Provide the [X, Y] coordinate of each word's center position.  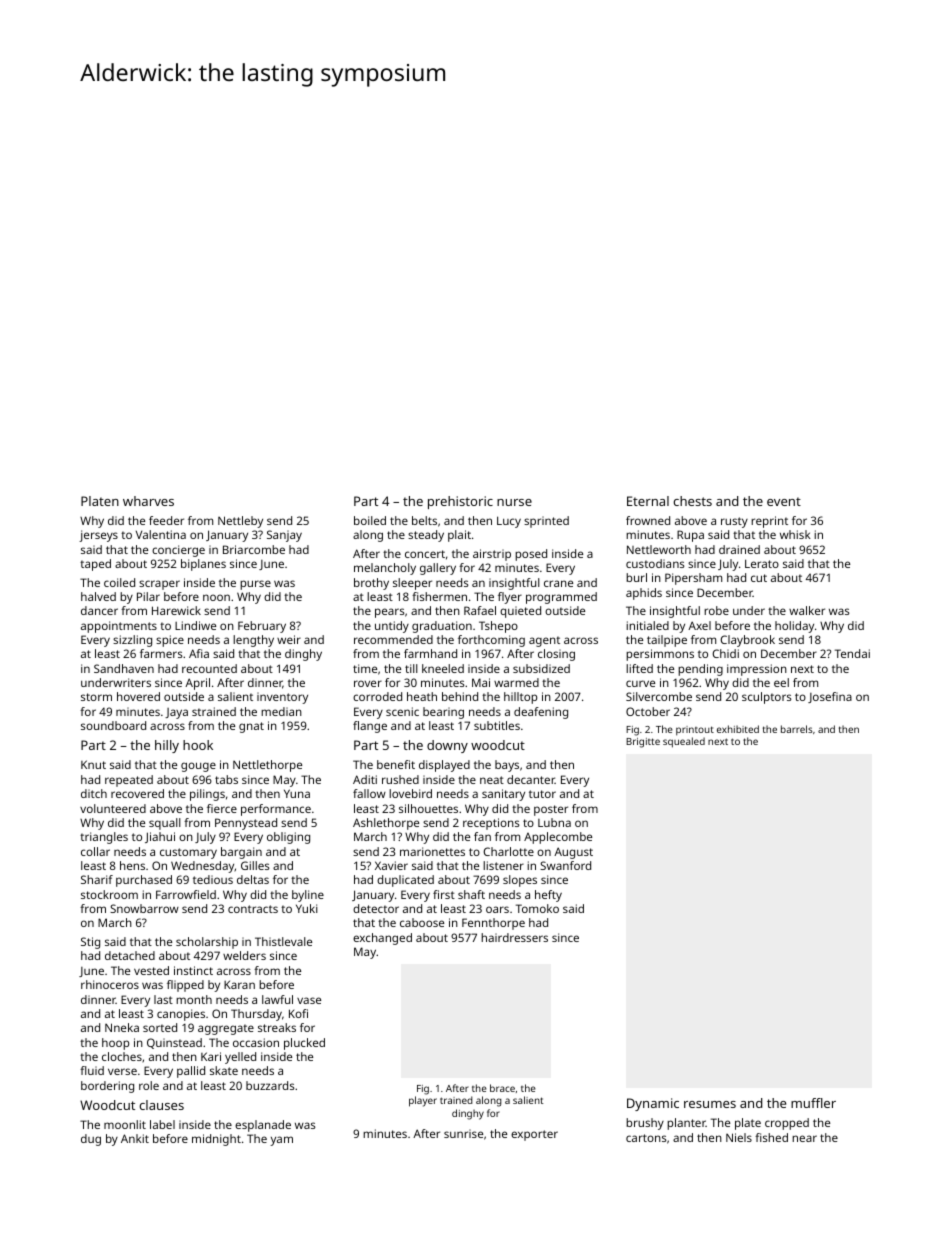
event [784, 501]
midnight [216, 1140]
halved [98, 596]
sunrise [463, 1133]
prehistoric [460, 502]
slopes [520, 881]
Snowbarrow [144, 908]
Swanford [565, 865]
